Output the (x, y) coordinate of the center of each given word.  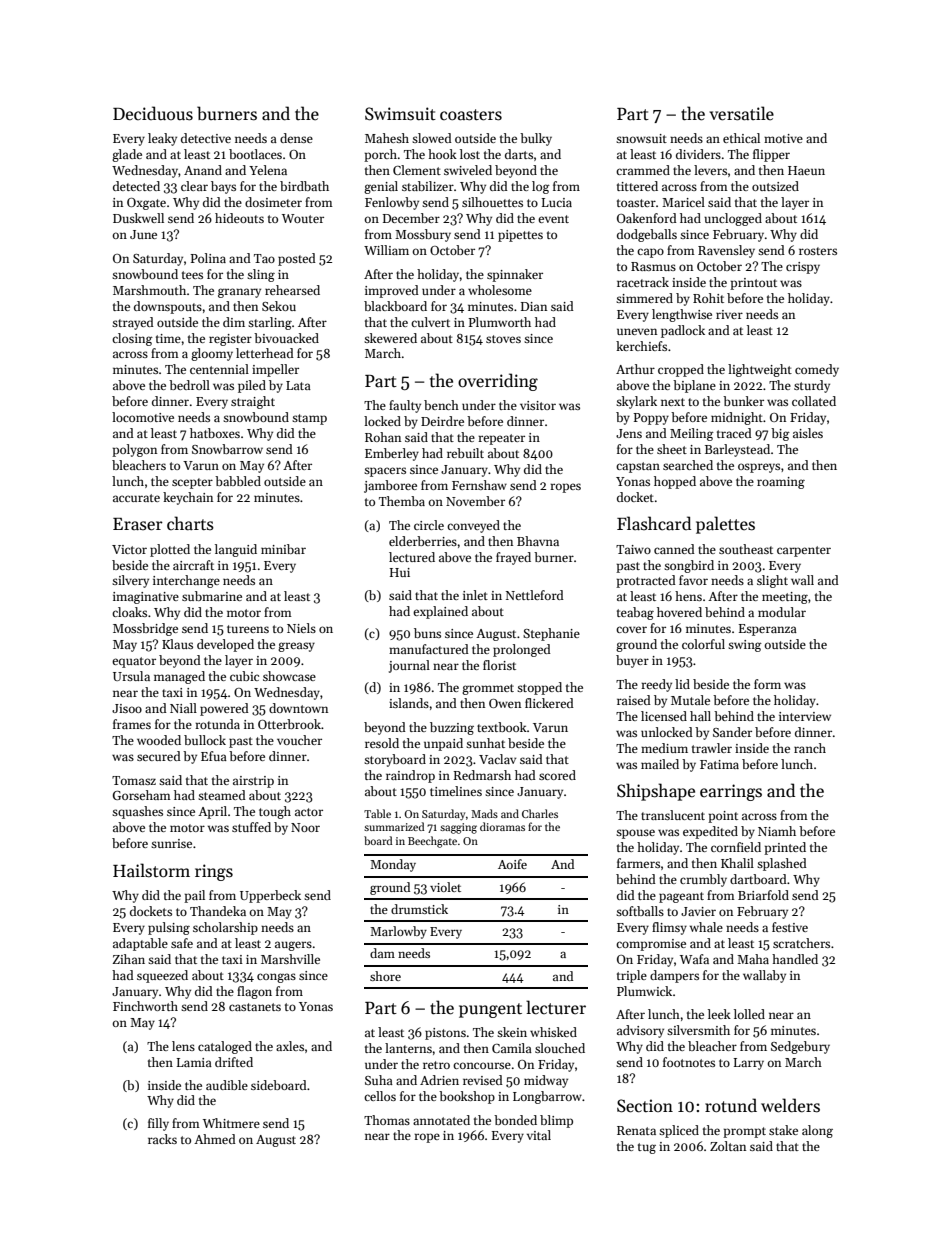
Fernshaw (479, 485)
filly (158, 1124)
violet (445, 887)
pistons (445, 1034)
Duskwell (138, 218)
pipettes (520, 236)
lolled (749, 1014)
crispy (803, 268)
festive (790, 927)
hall (700, 716)
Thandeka (218, 911)
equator (134, 662)
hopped (675, 482)
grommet (488, 689)
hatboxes (215, 433)
